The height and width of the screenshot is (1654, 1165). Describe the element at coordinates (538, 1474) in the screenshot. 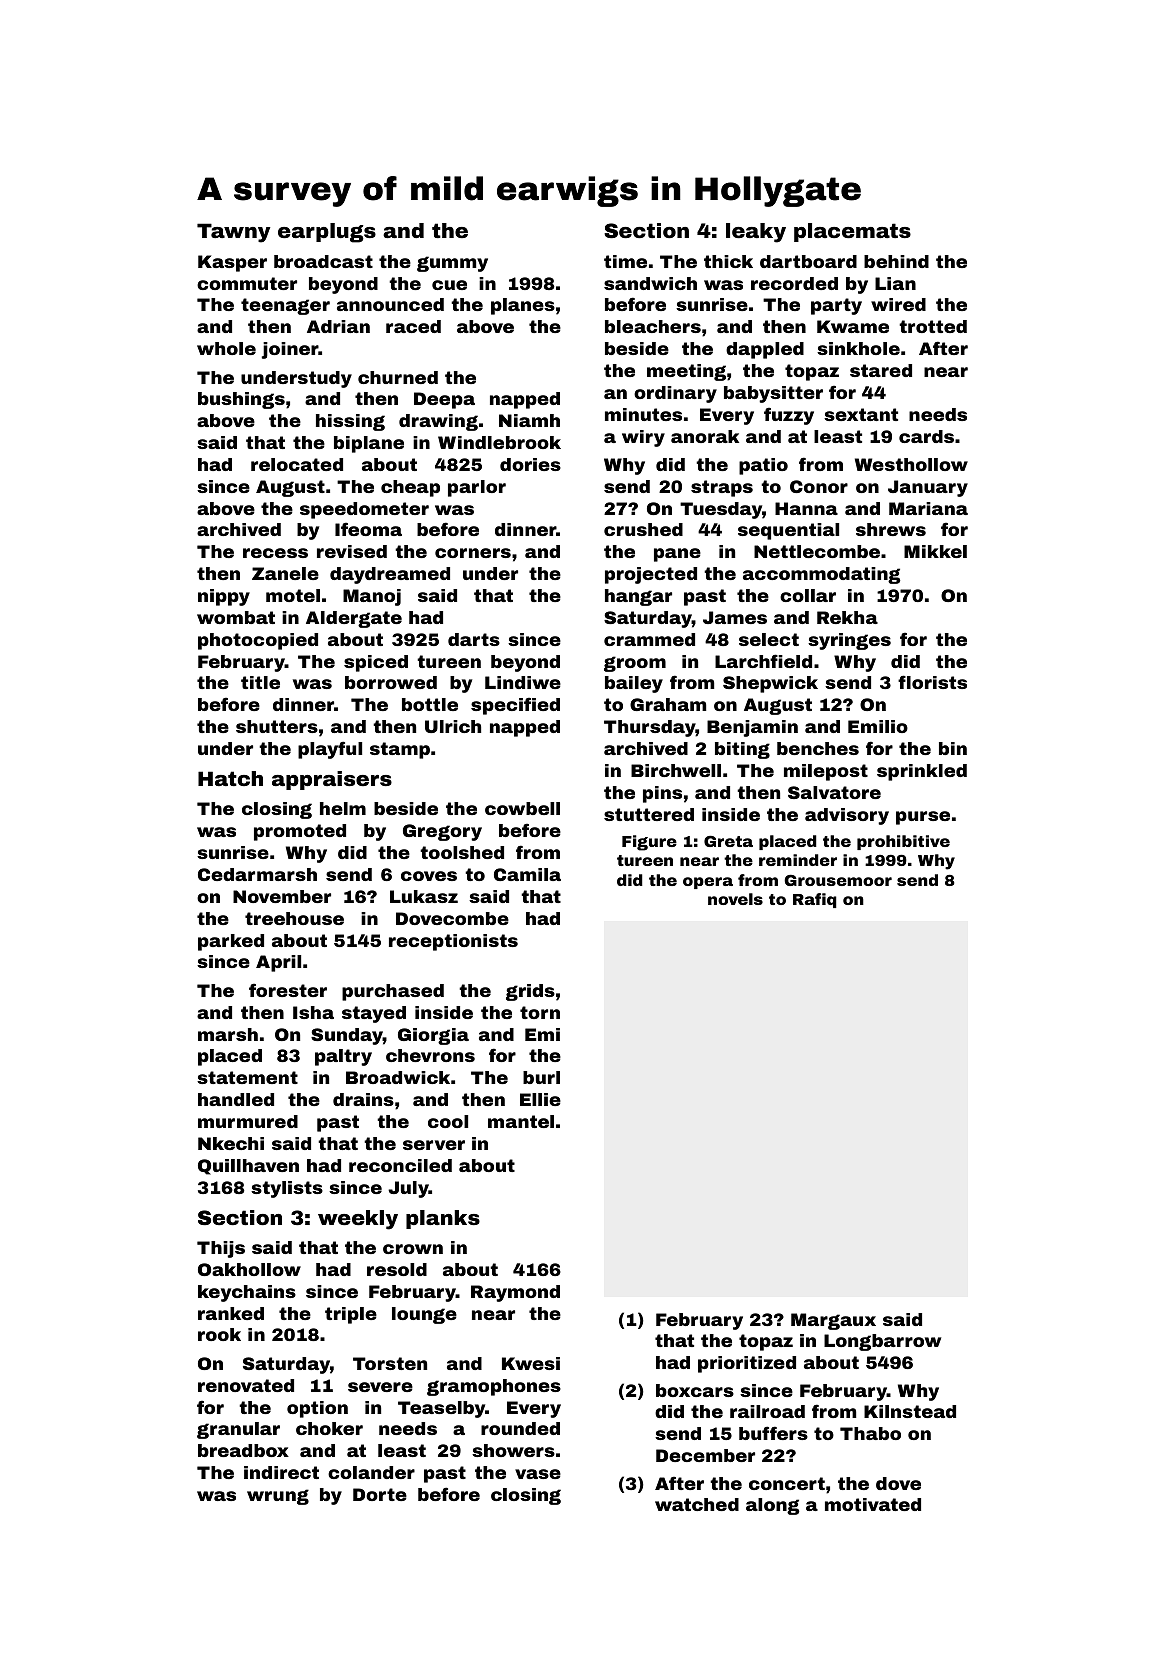

I see `vase` at that location.
